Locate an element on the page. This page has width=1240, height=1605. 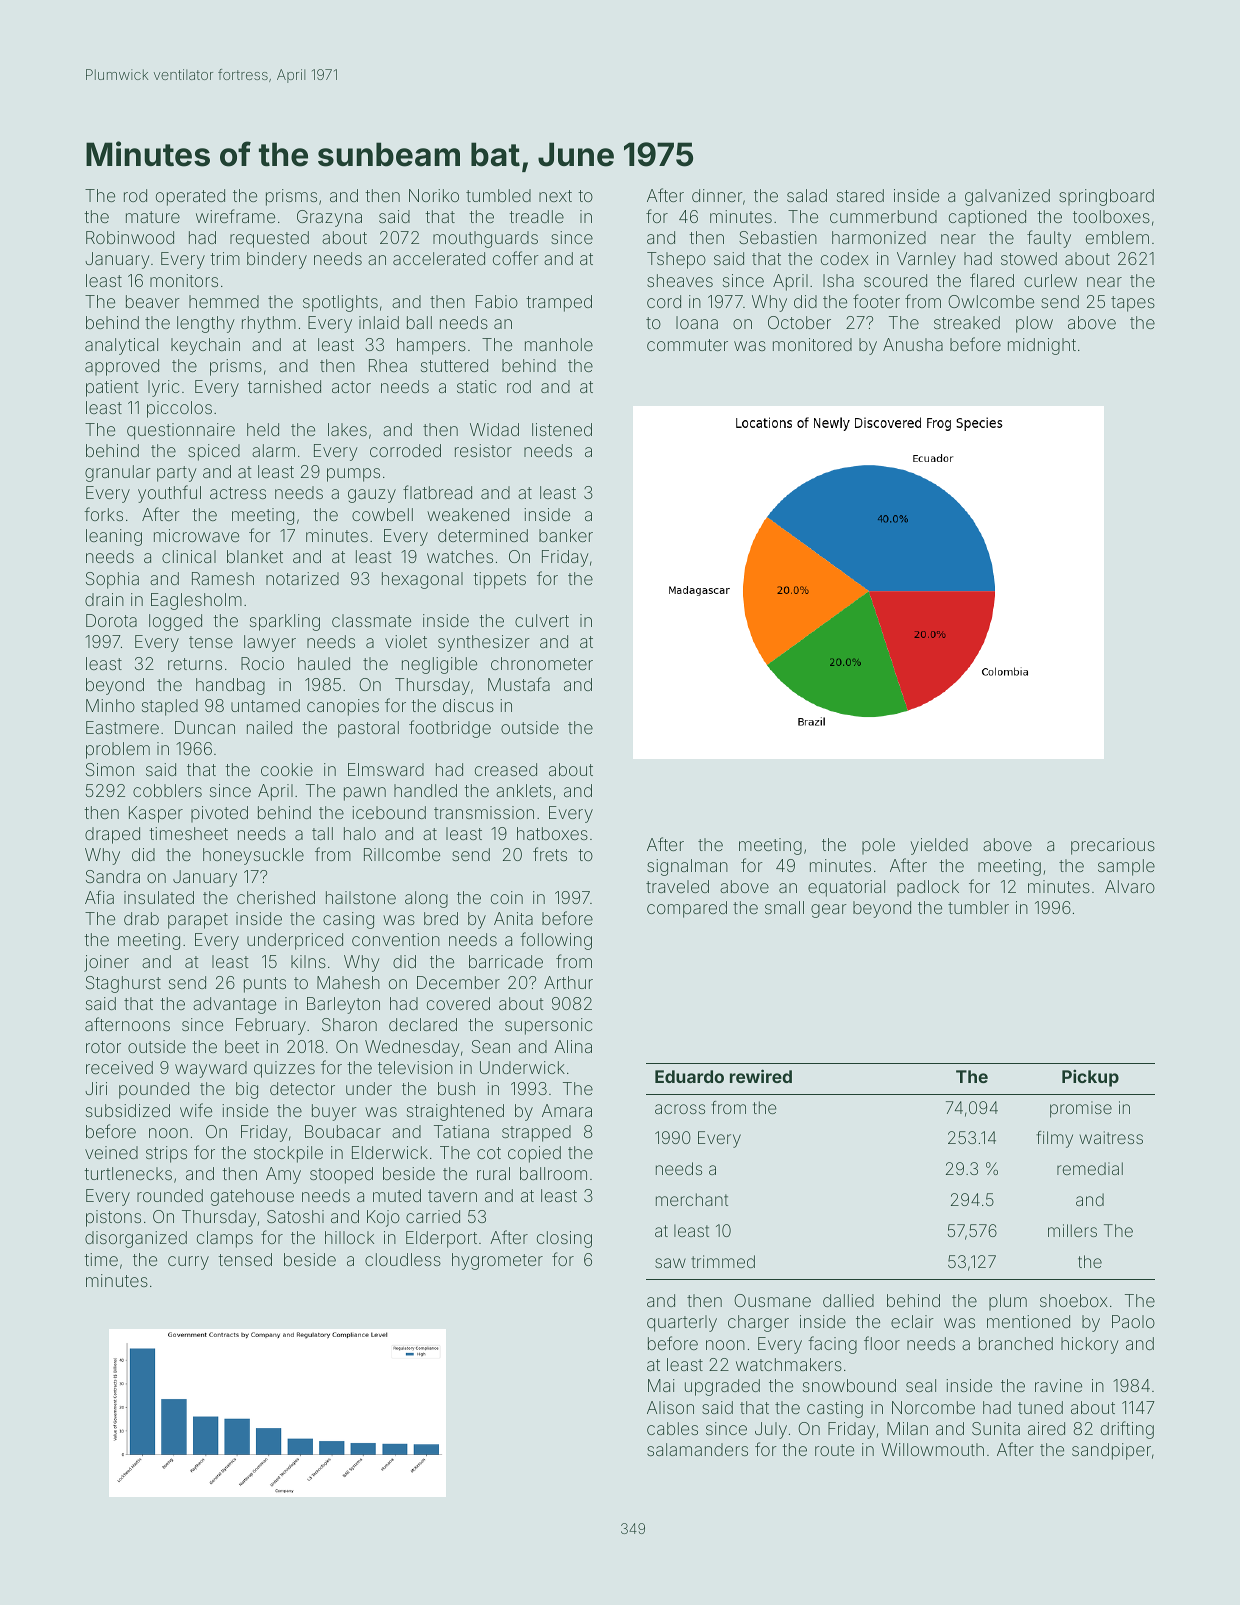
next is located at coordinates (555, 196).
